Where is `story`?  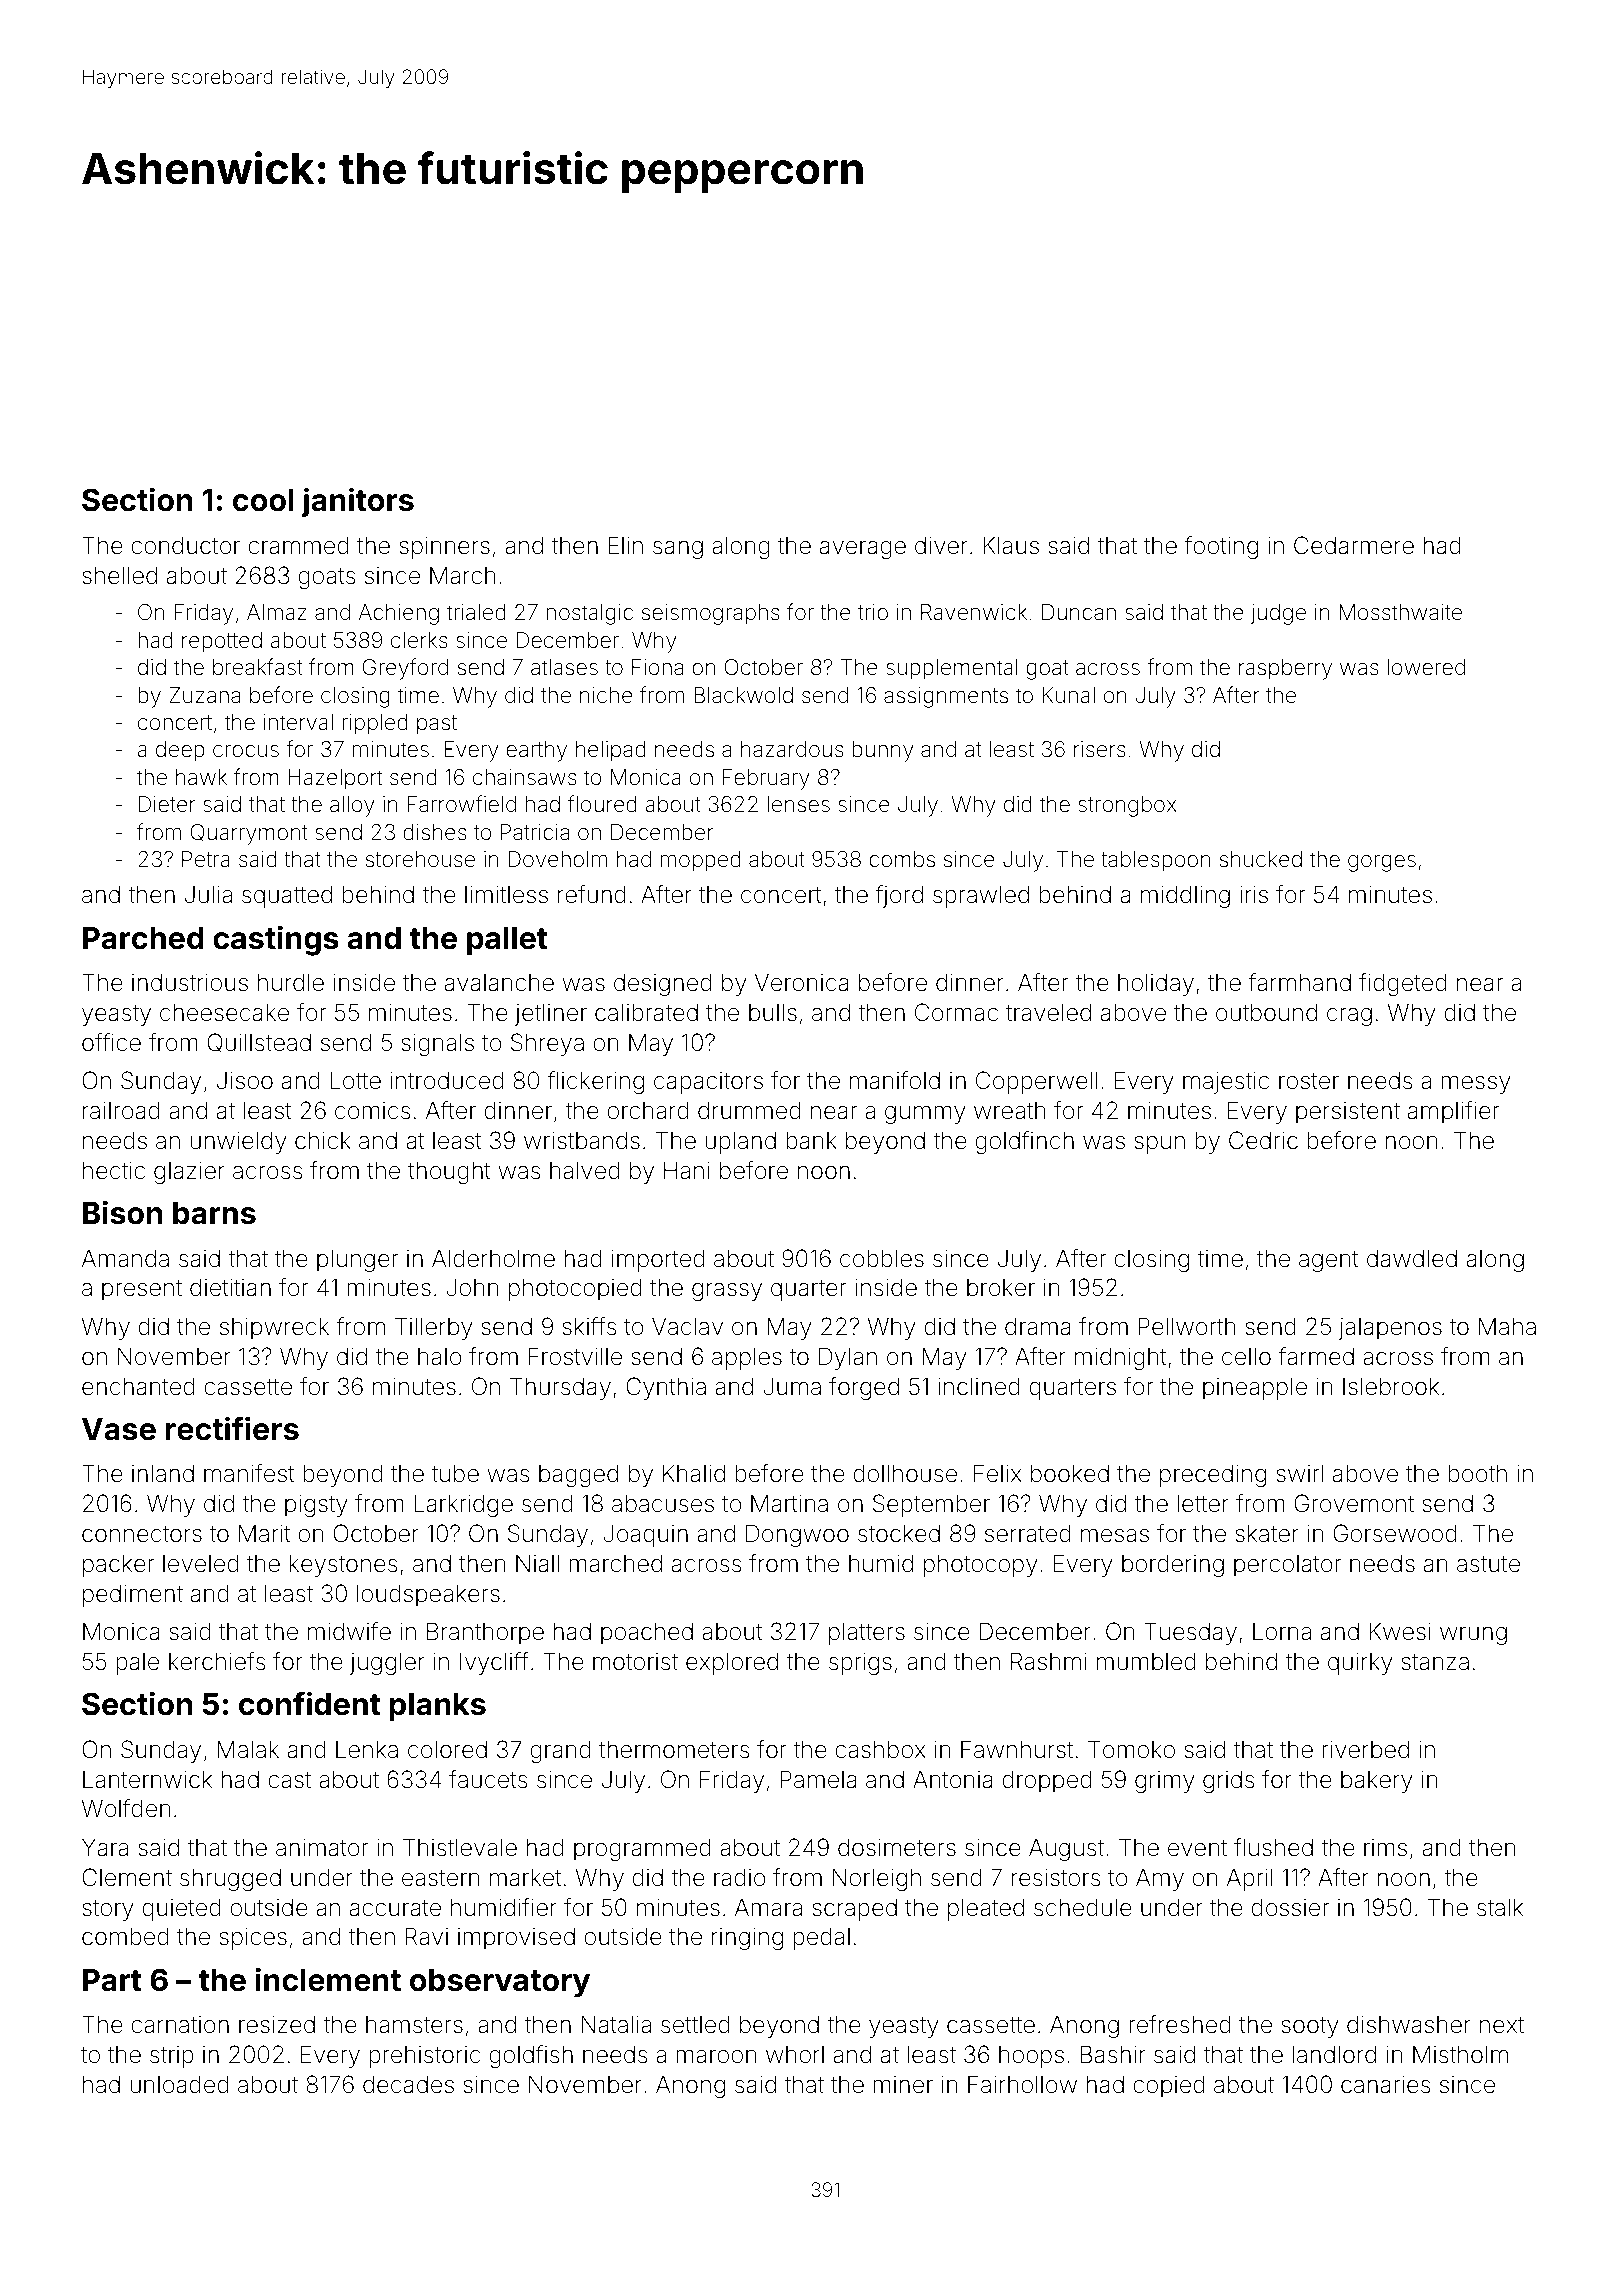
story is located at coordinates (108, 1910).
